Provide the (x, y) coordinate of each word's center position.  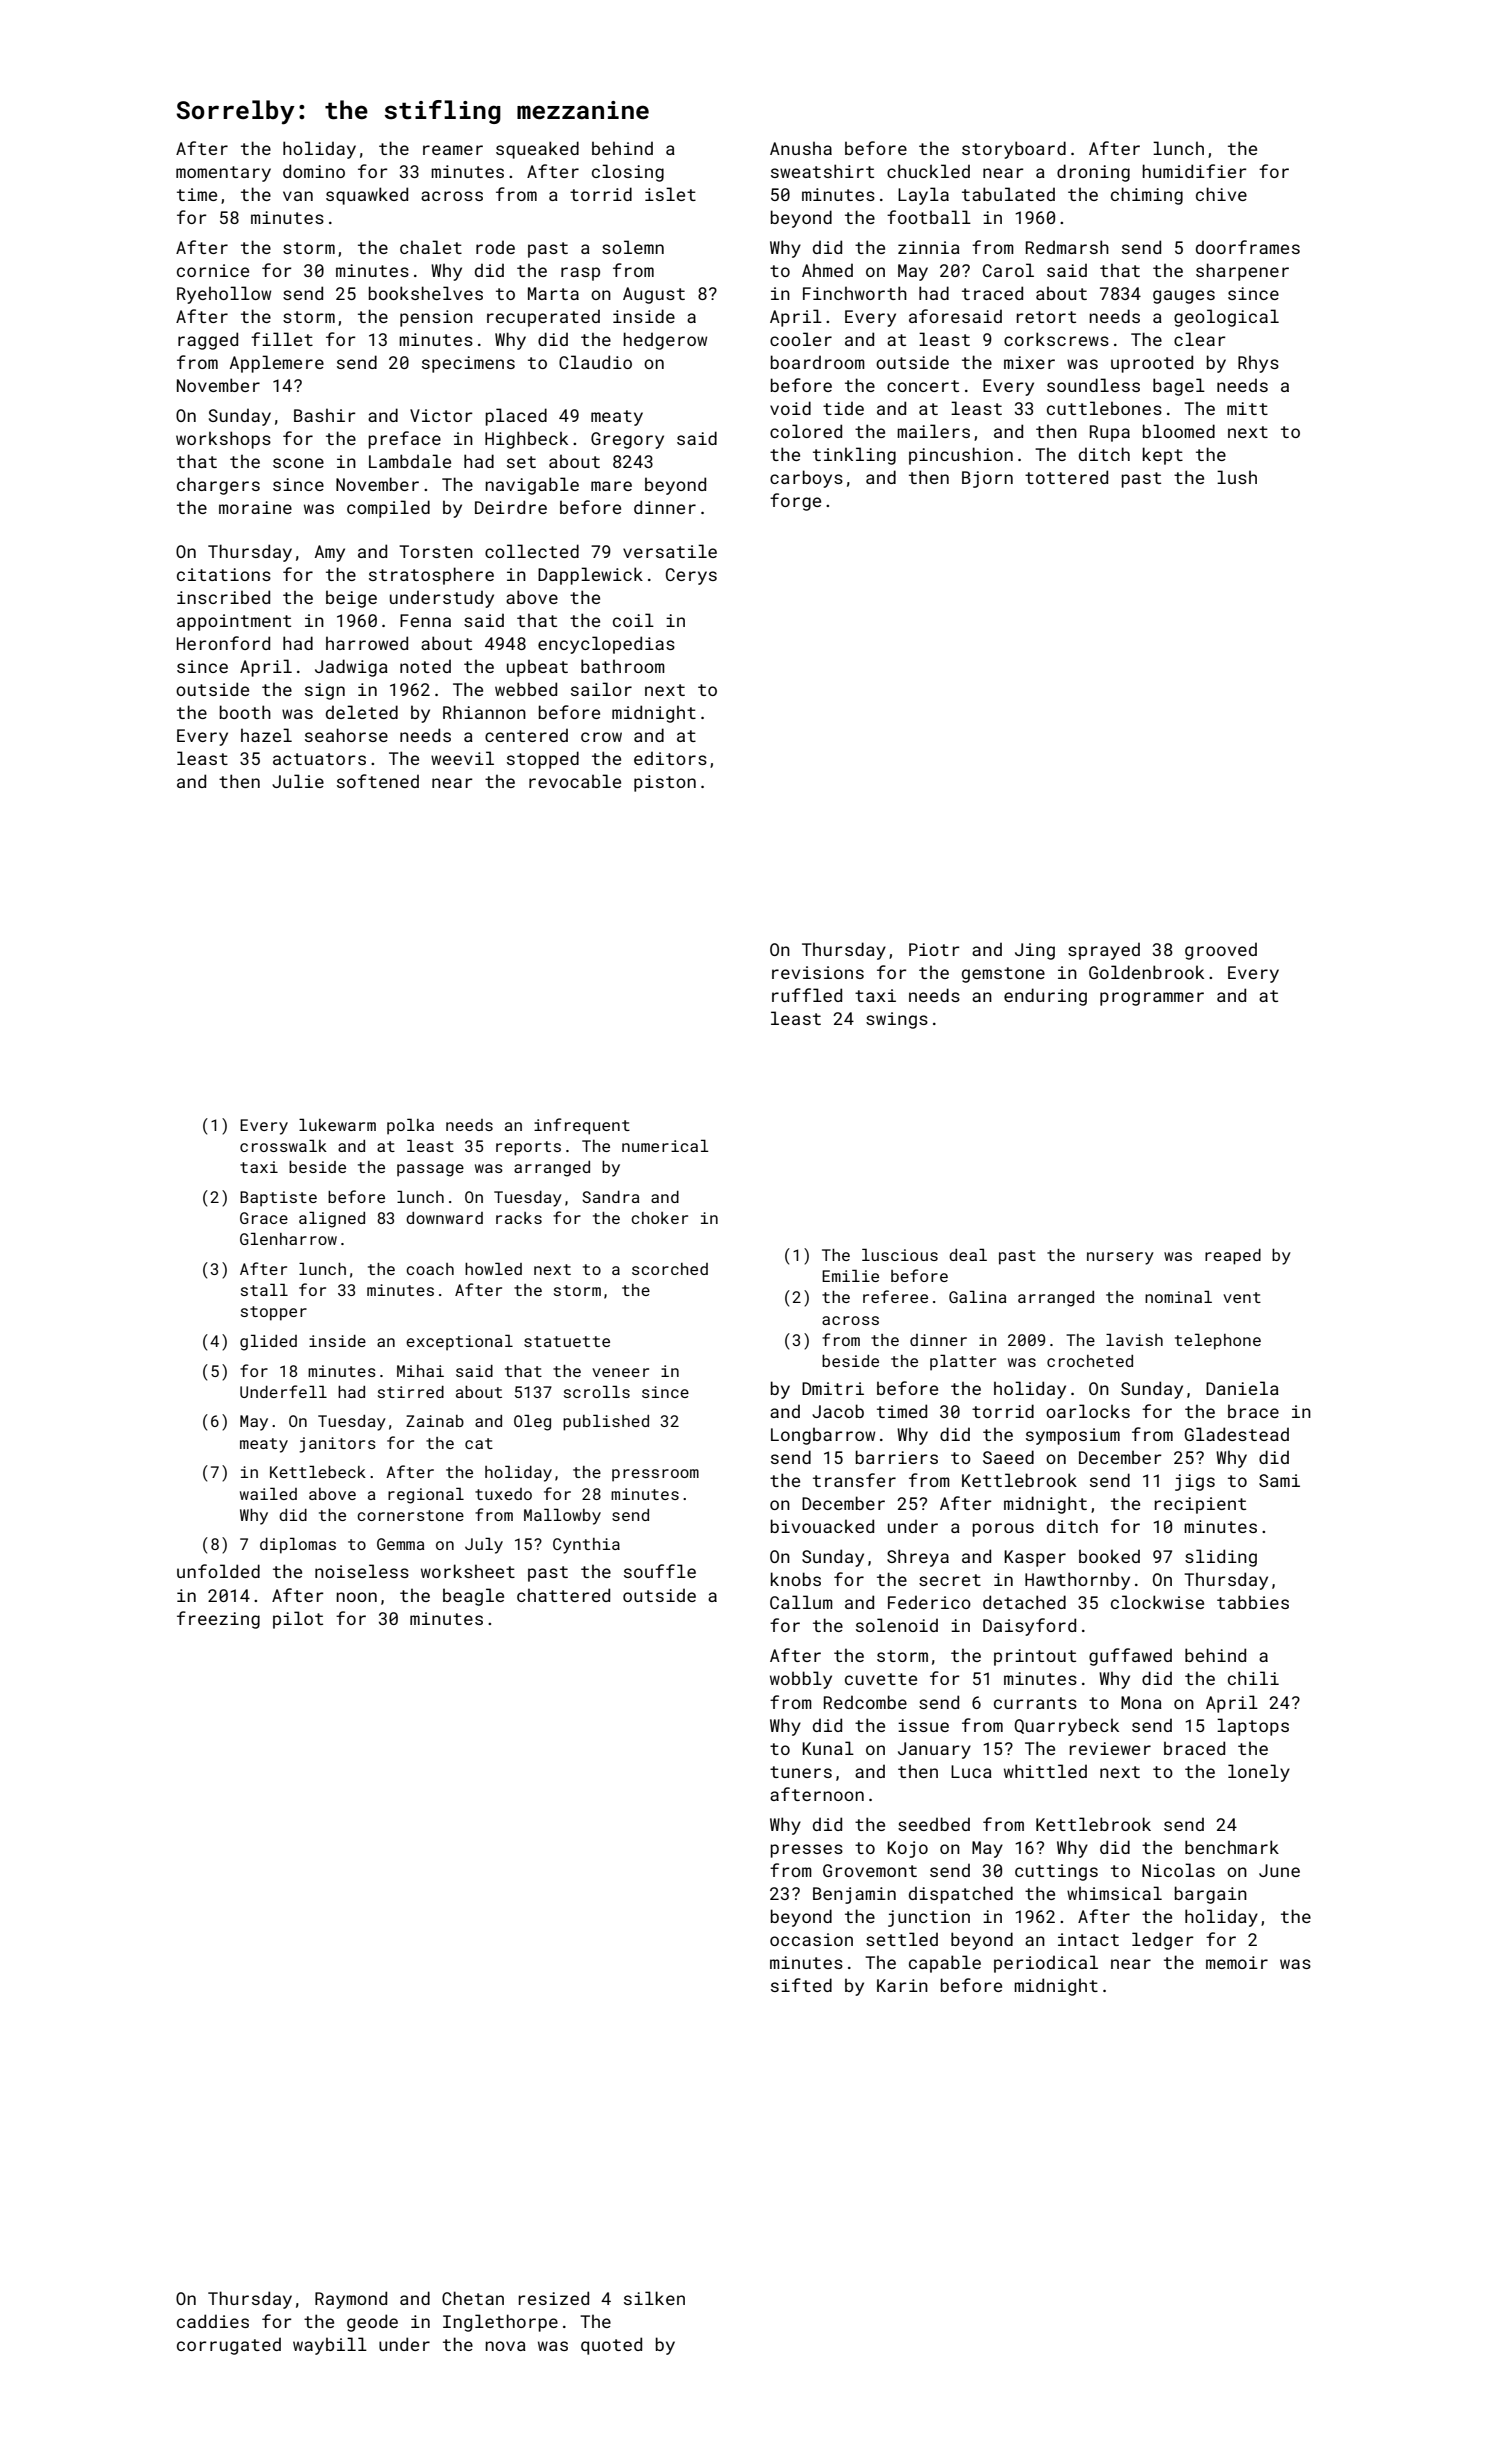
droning (1093, 173)
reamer (453, 150)
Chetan (473, 2298)
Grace (264, 1218)
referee (895, 1296)
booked (1109, 1556)
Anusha (801, 148)
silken (654, 2298)
